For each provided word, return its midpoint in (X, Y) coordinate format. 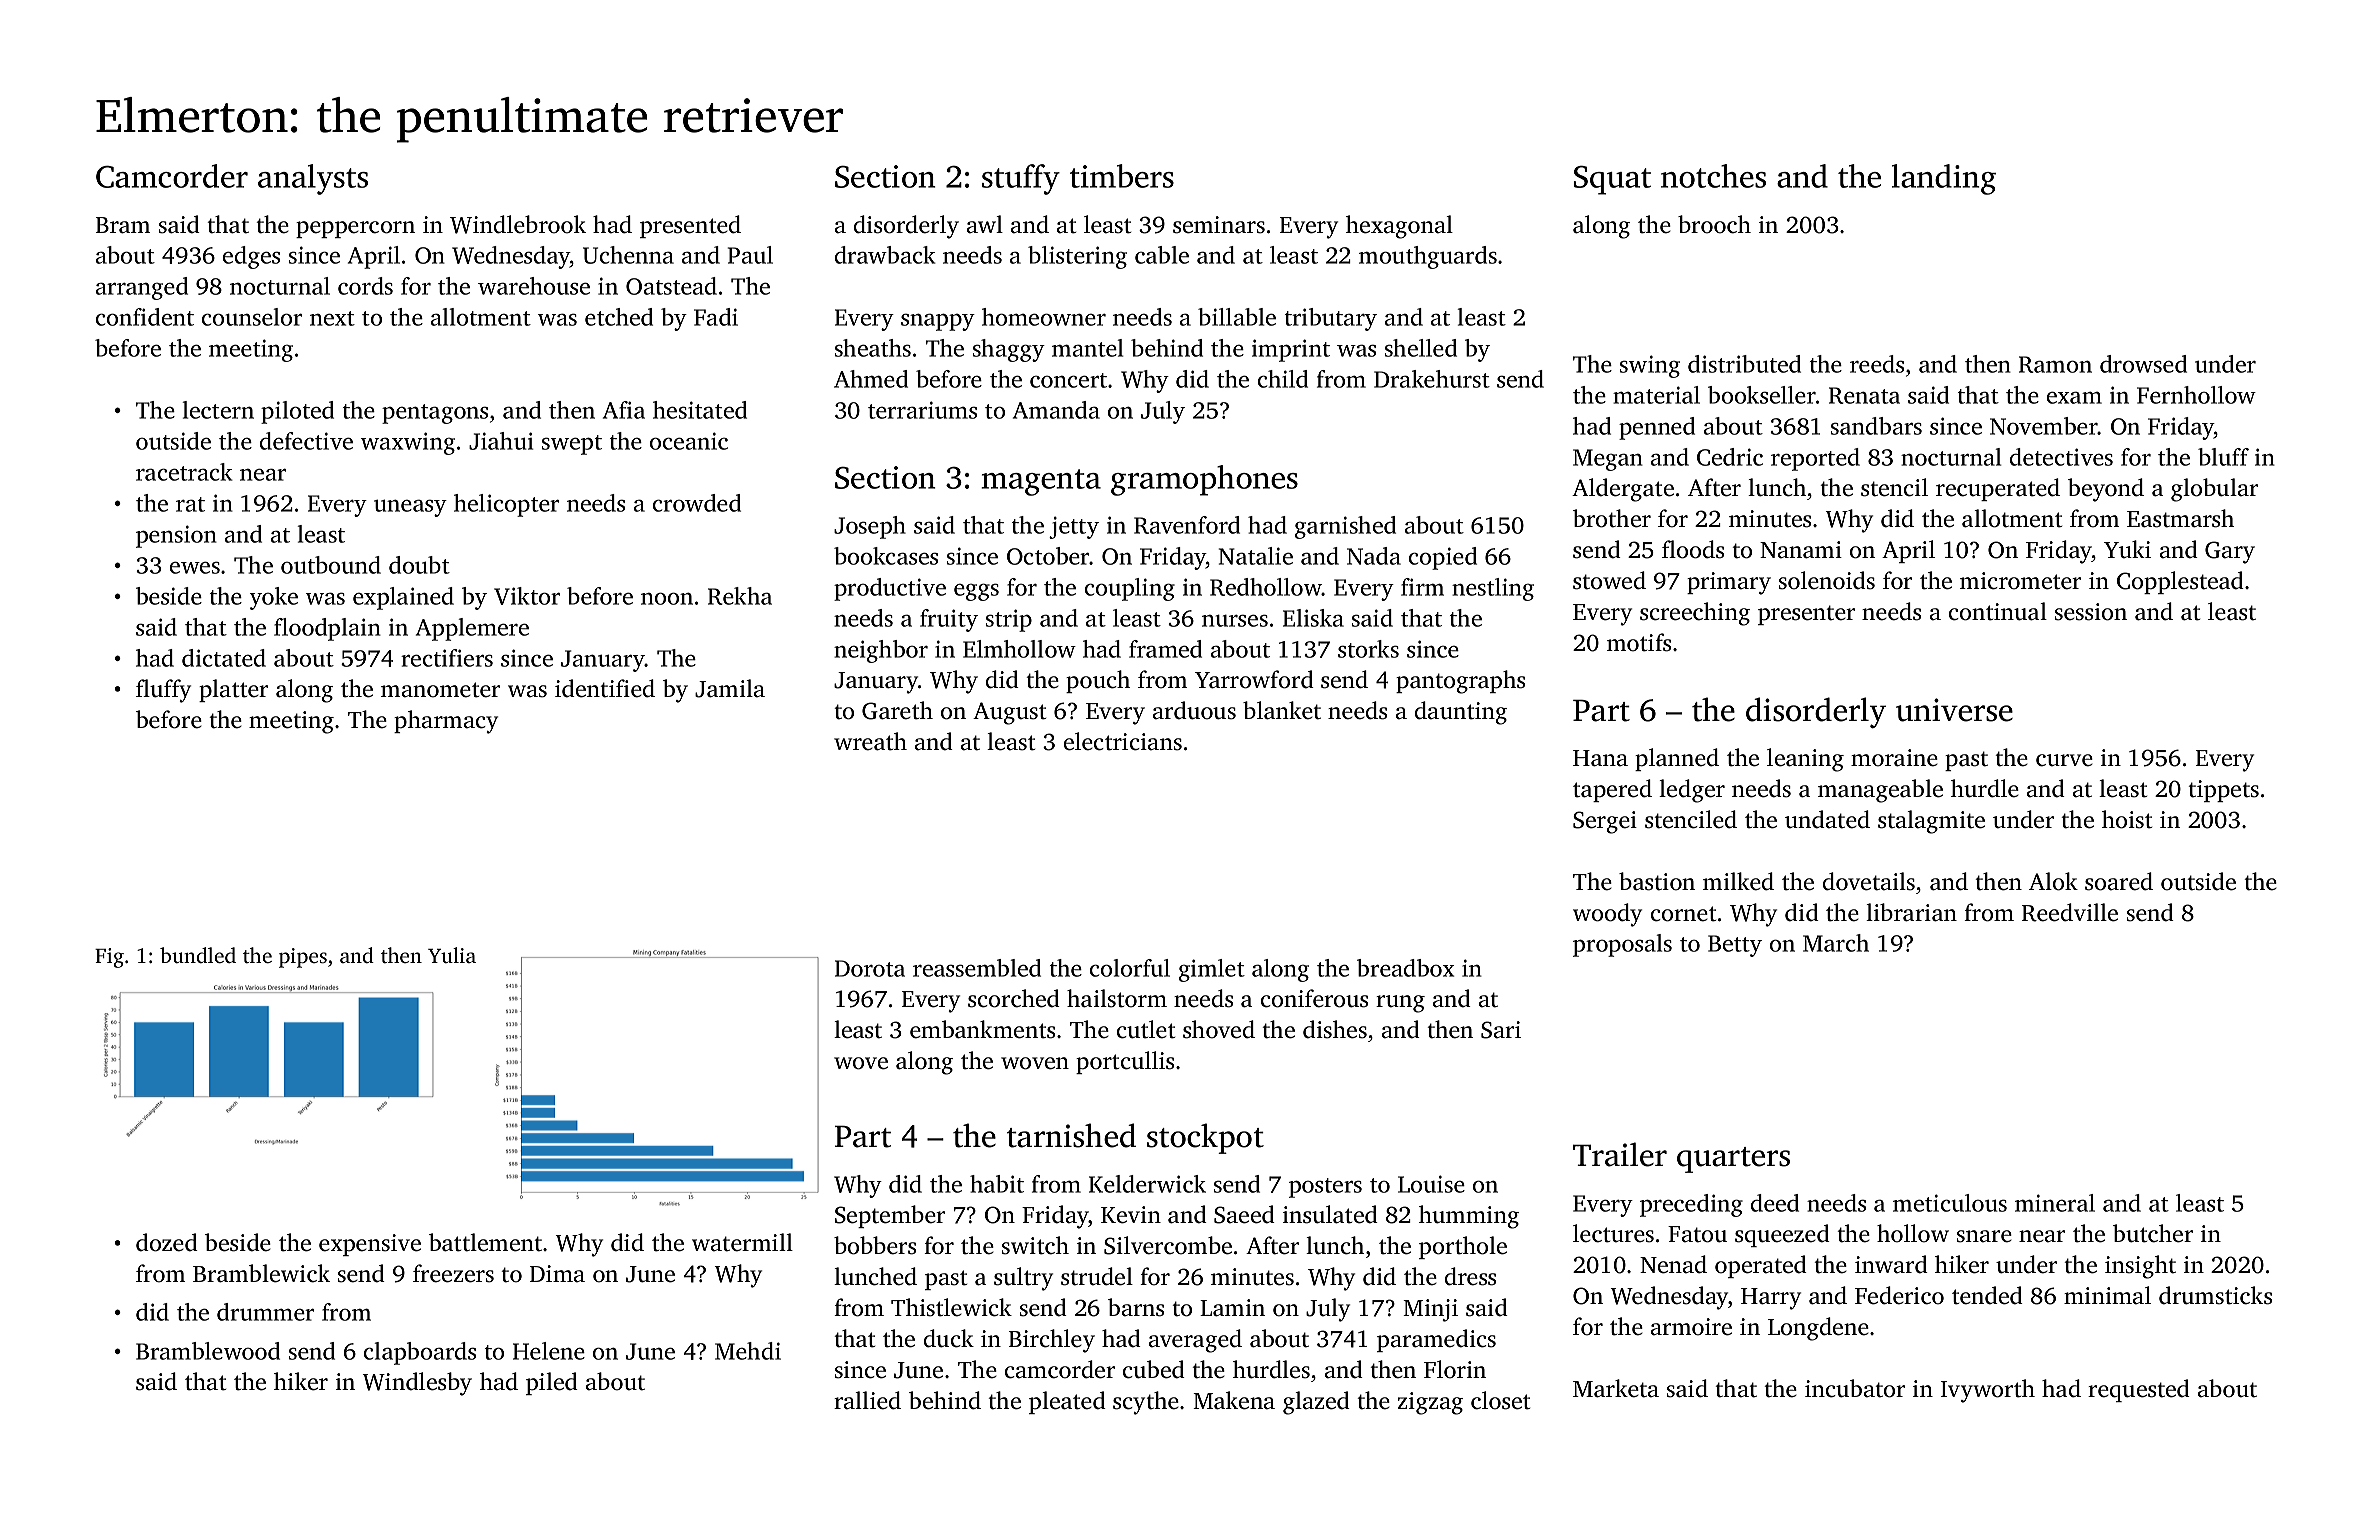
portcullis (1125, 1062)
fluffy (163, 691)
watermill (742, 1242)
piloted (297, 412)
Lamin (1232, 1308)
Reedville (2070, 912)
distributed (1744, 364)
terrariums (922, 410)
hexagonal (1399, 227)
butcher (2153, 1233)
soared (2119, 881)
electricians (1123, 741)
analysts (313, 179)
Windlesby (417, 1384)
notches (1713, 176)
